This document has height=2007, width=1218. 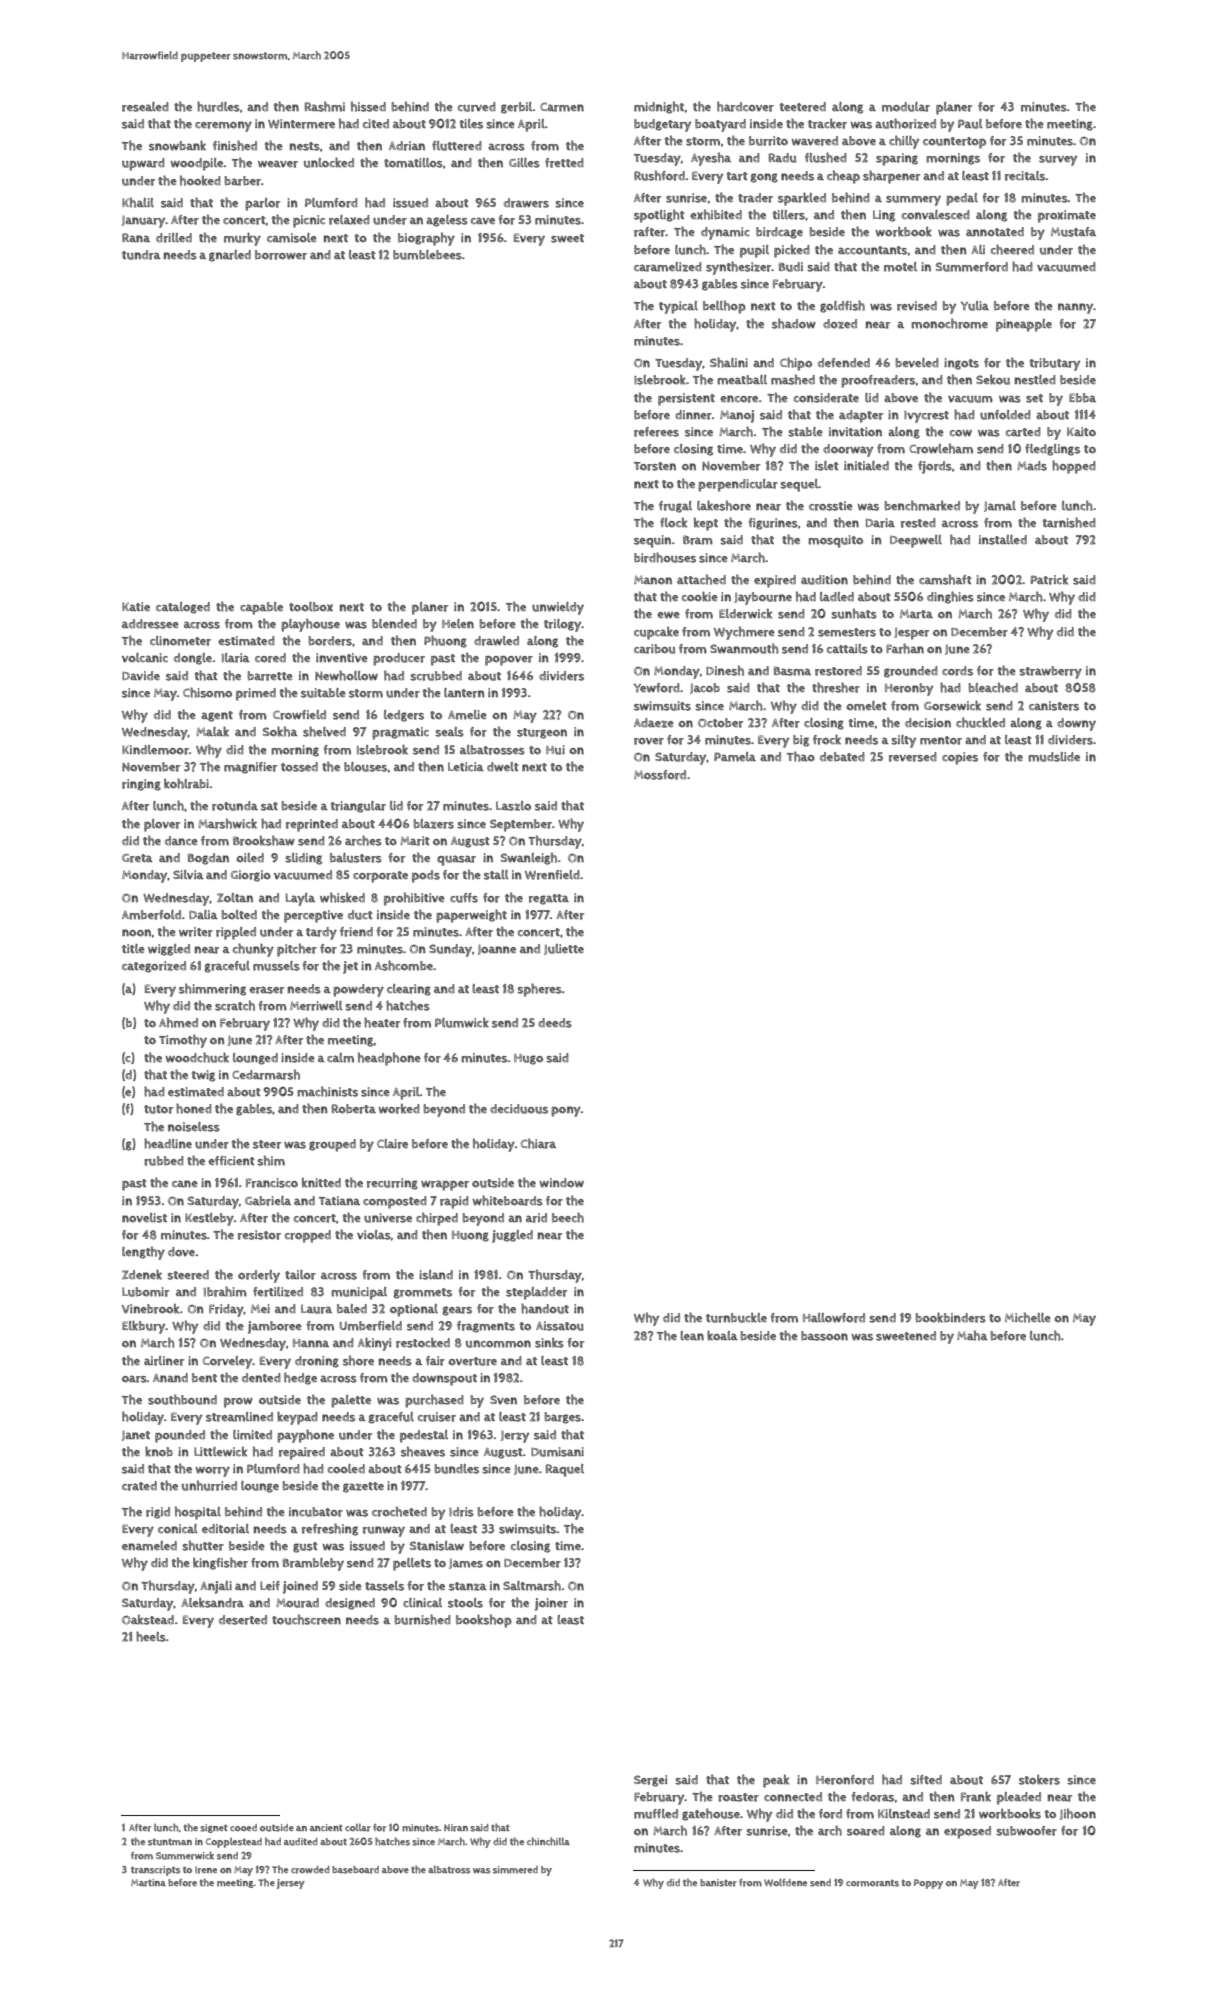 What do you see at coordinates (225, 1529) in the document?
I see `editorial` at bounding box center [225, 1529].
